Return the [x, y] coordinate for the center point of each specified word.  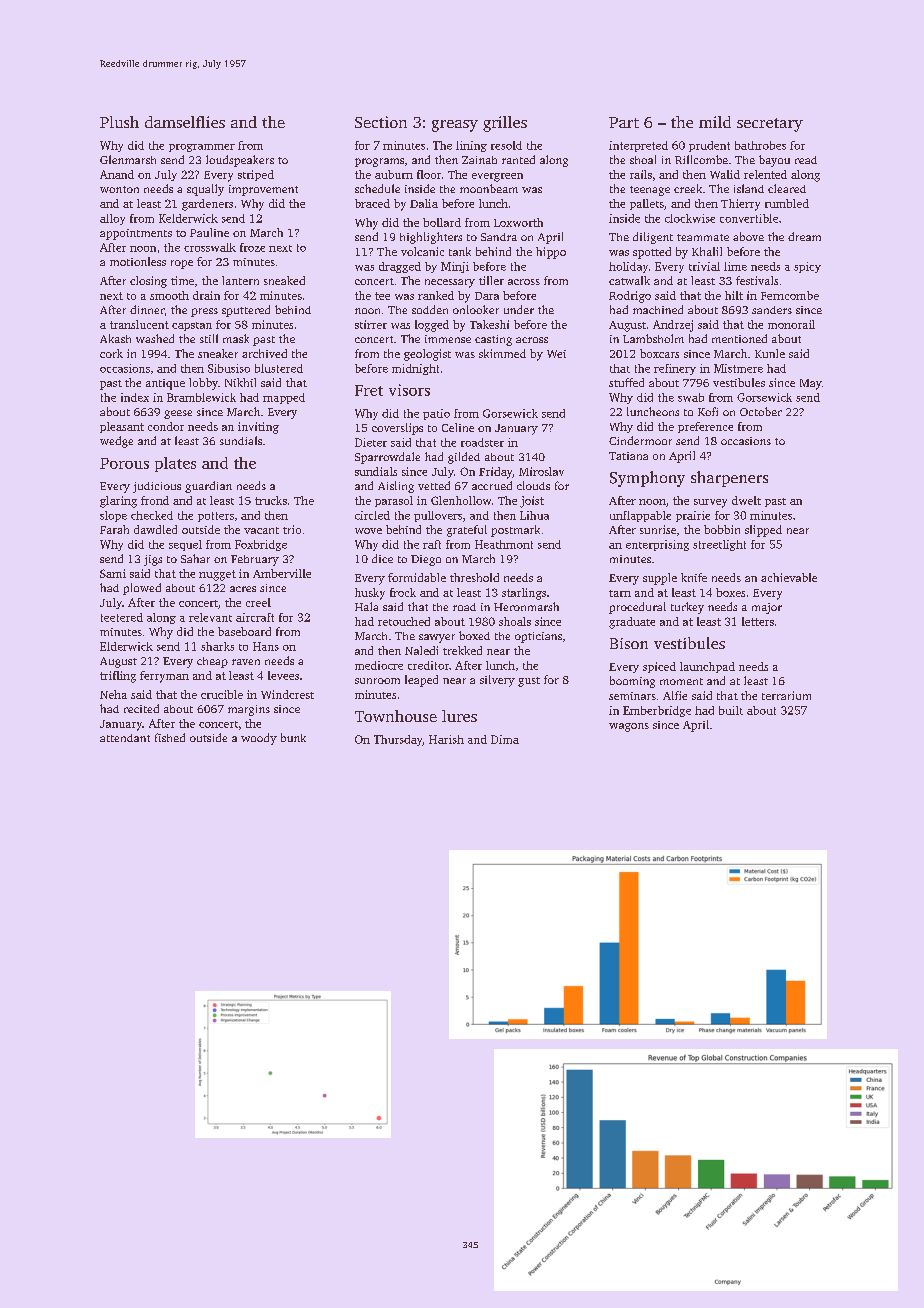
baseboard [244, 631]
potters [216, 517]
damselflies [185, 122]
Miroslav [541, 471]
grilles [505, 124]
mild [715, 122]
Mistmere [738, 368]
